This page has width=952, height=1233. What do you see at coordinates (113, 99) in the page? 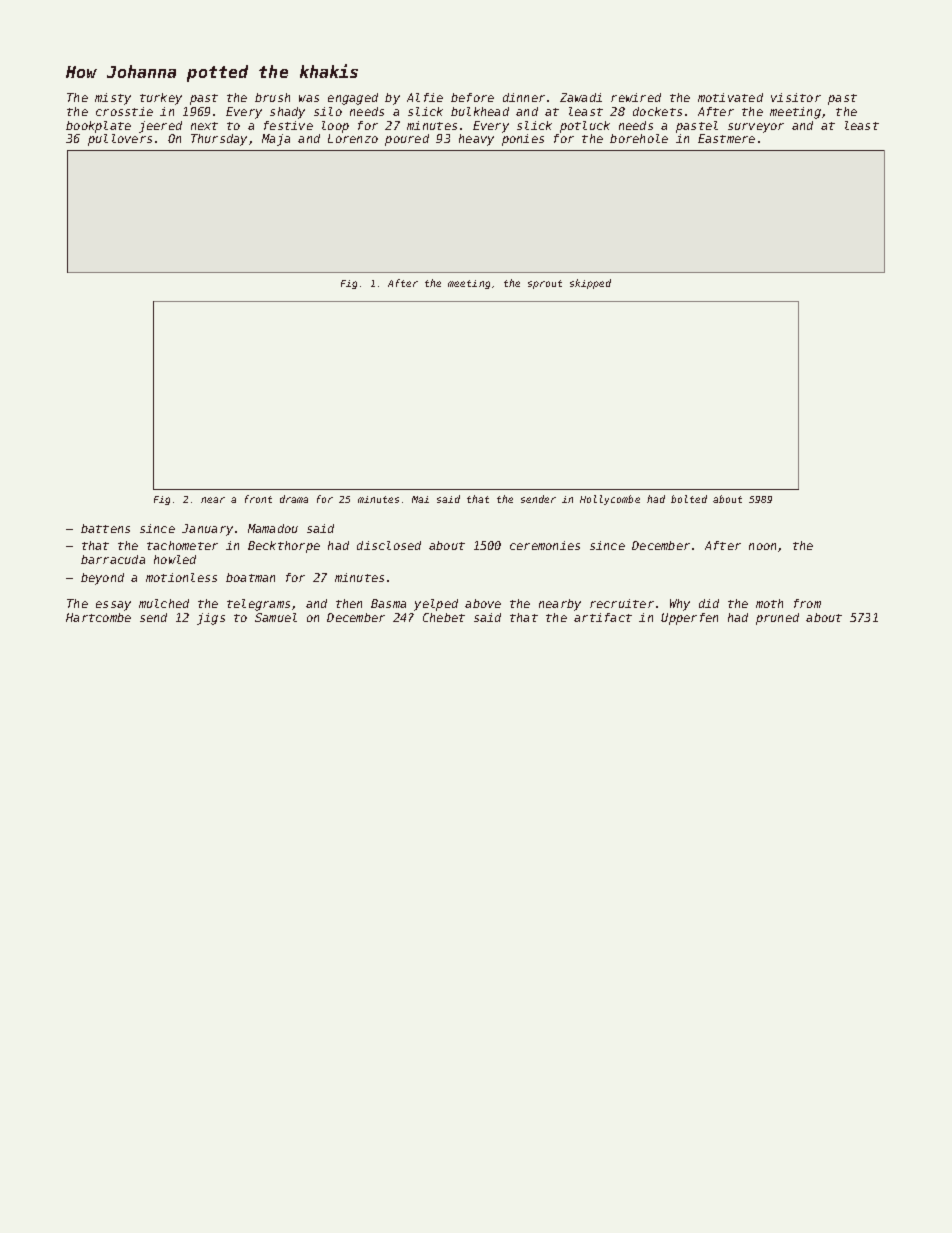
I see `misty` at bounding box center [113, 99].
